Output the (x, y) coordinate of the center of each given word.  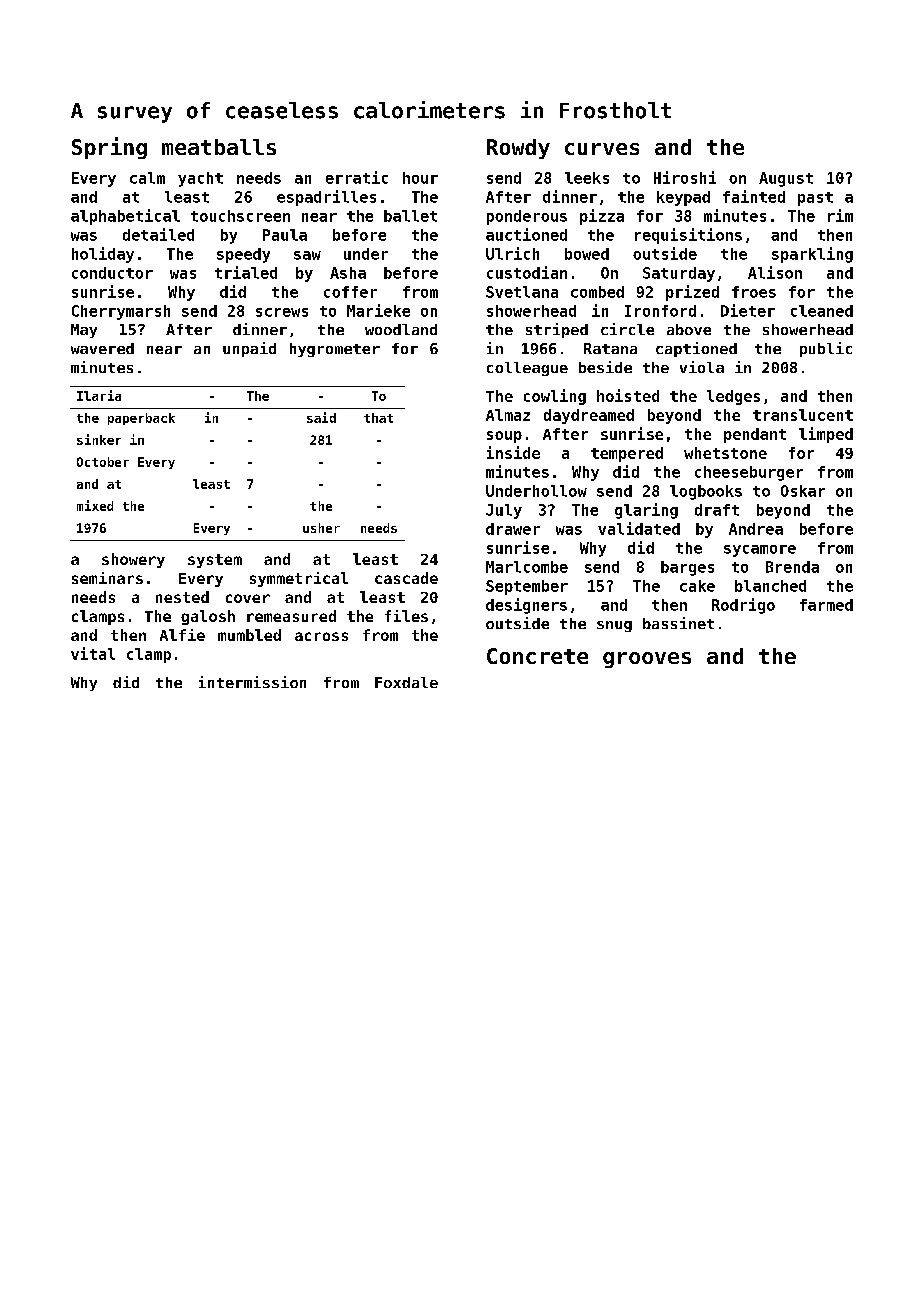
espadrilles (326, 198)
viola (702, 367)
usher (321, 528)
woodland (401, 329)
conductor (112, 273)
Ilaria (99, 395)
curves (602, 149)
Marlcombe (527, 567)
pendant (755, 435)
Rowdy (518, 149)
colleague (527, 369)
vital (93, 653)
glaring (646, 511)
